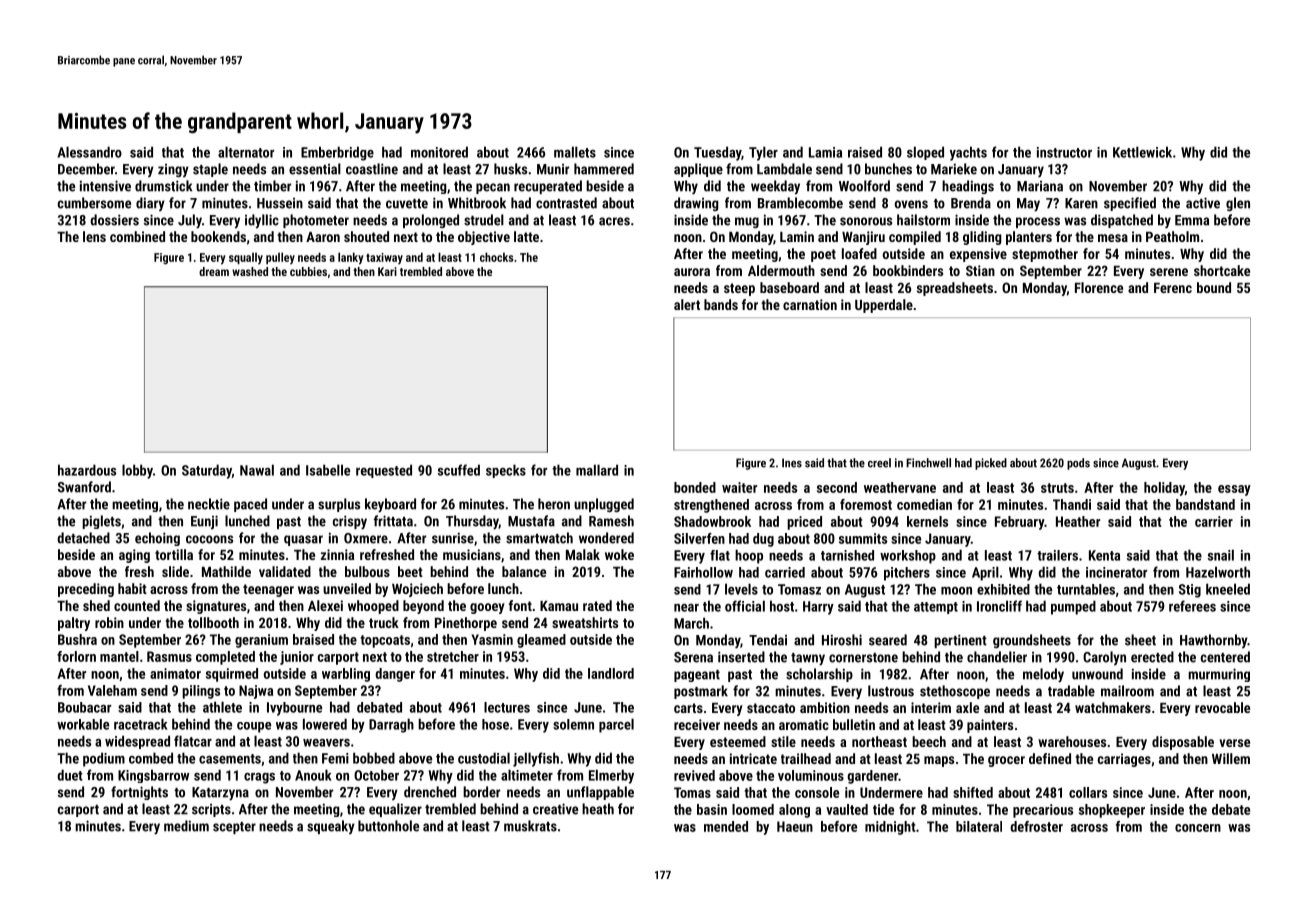 This screenshot has width=1308, height=924. I want to click on trailhead, so click(806, 758).
